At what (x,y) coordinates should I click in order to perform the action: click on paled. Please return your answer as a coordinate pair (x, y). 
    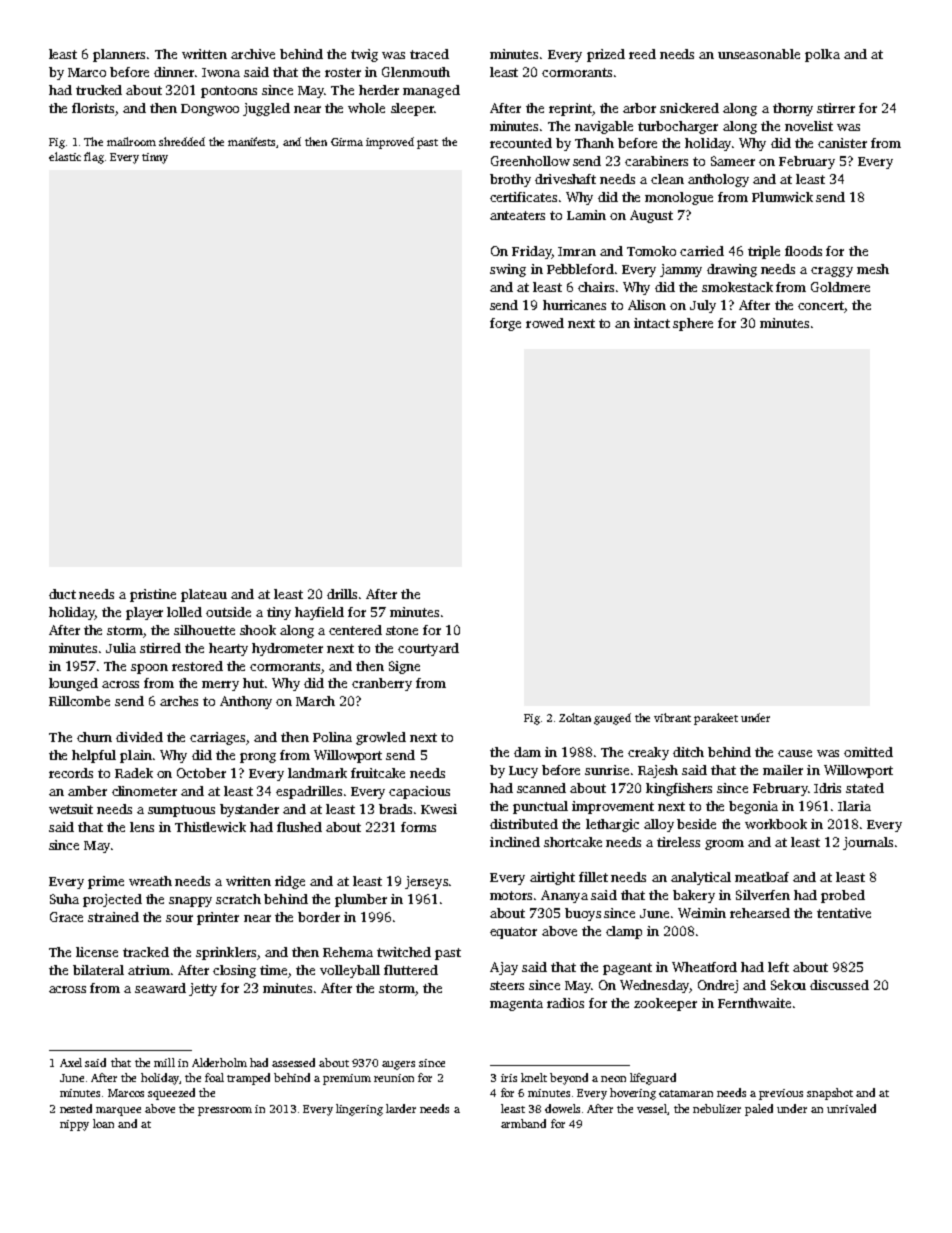
    Looking at the image, I should click on (759, 1110).
